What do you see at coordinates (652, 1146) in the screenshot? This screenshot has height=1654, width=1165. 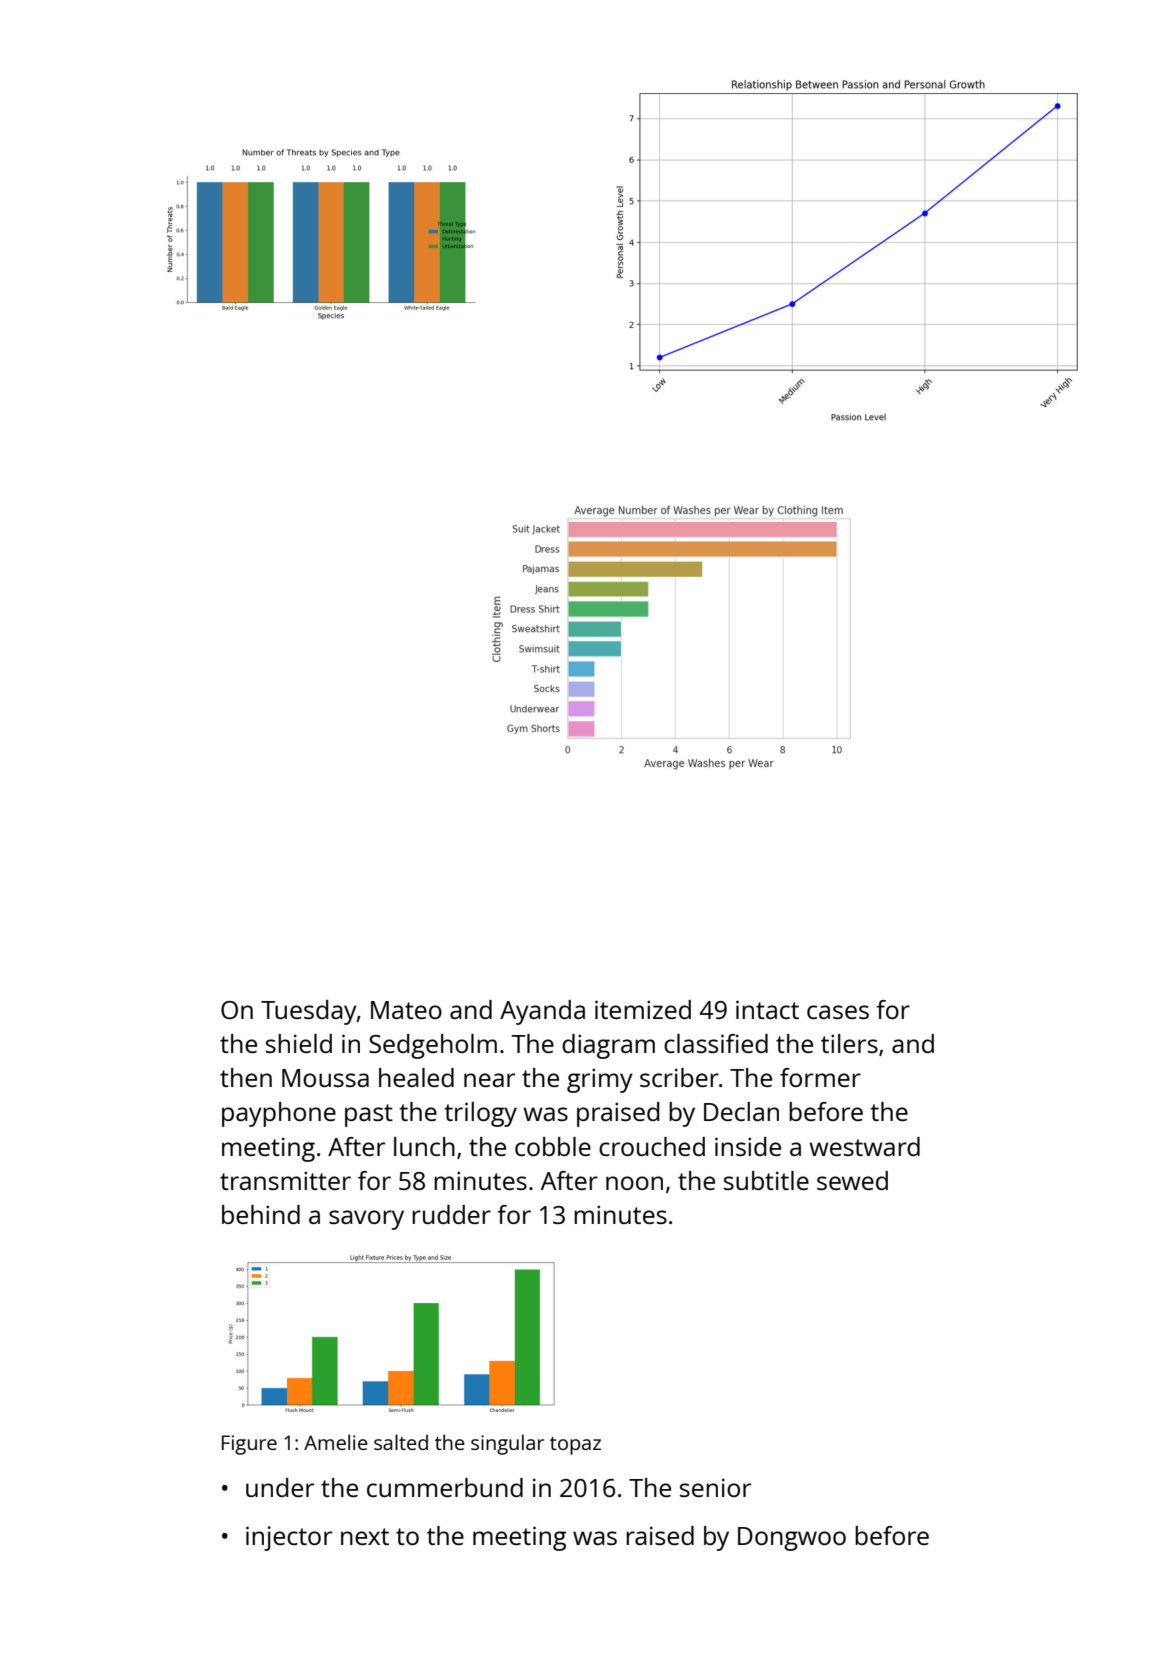 I see `crouched` at bounding box center [652, 1146].
